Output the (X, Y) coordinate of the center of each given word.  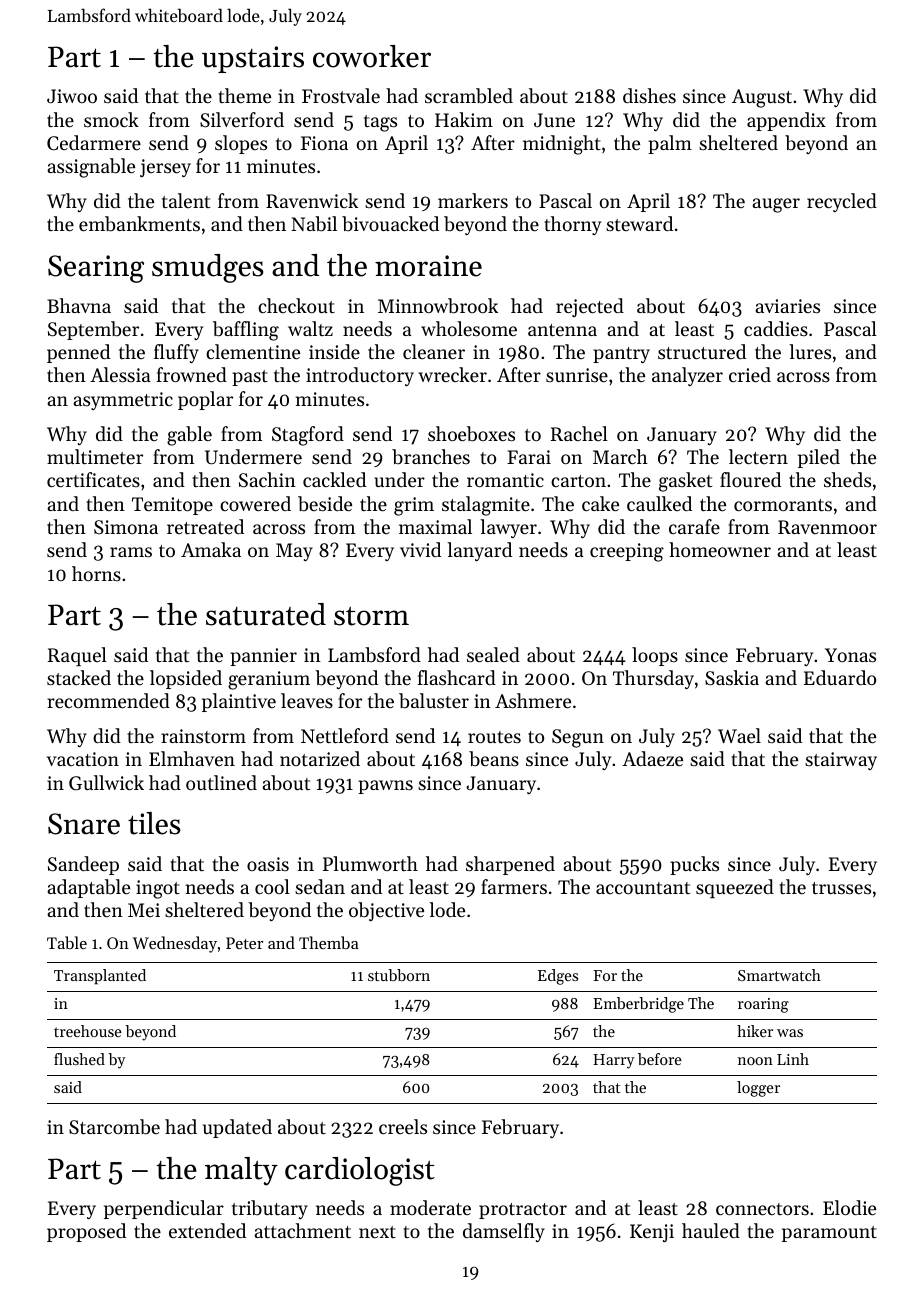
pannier (263, 657)
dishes (649, 95)
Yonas (850, 655)
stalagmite (486, 506)
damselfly (504, 1232)
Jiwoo (72, 96)
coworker (372, 56)
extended (207, 1230)
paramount (829, 1234)
